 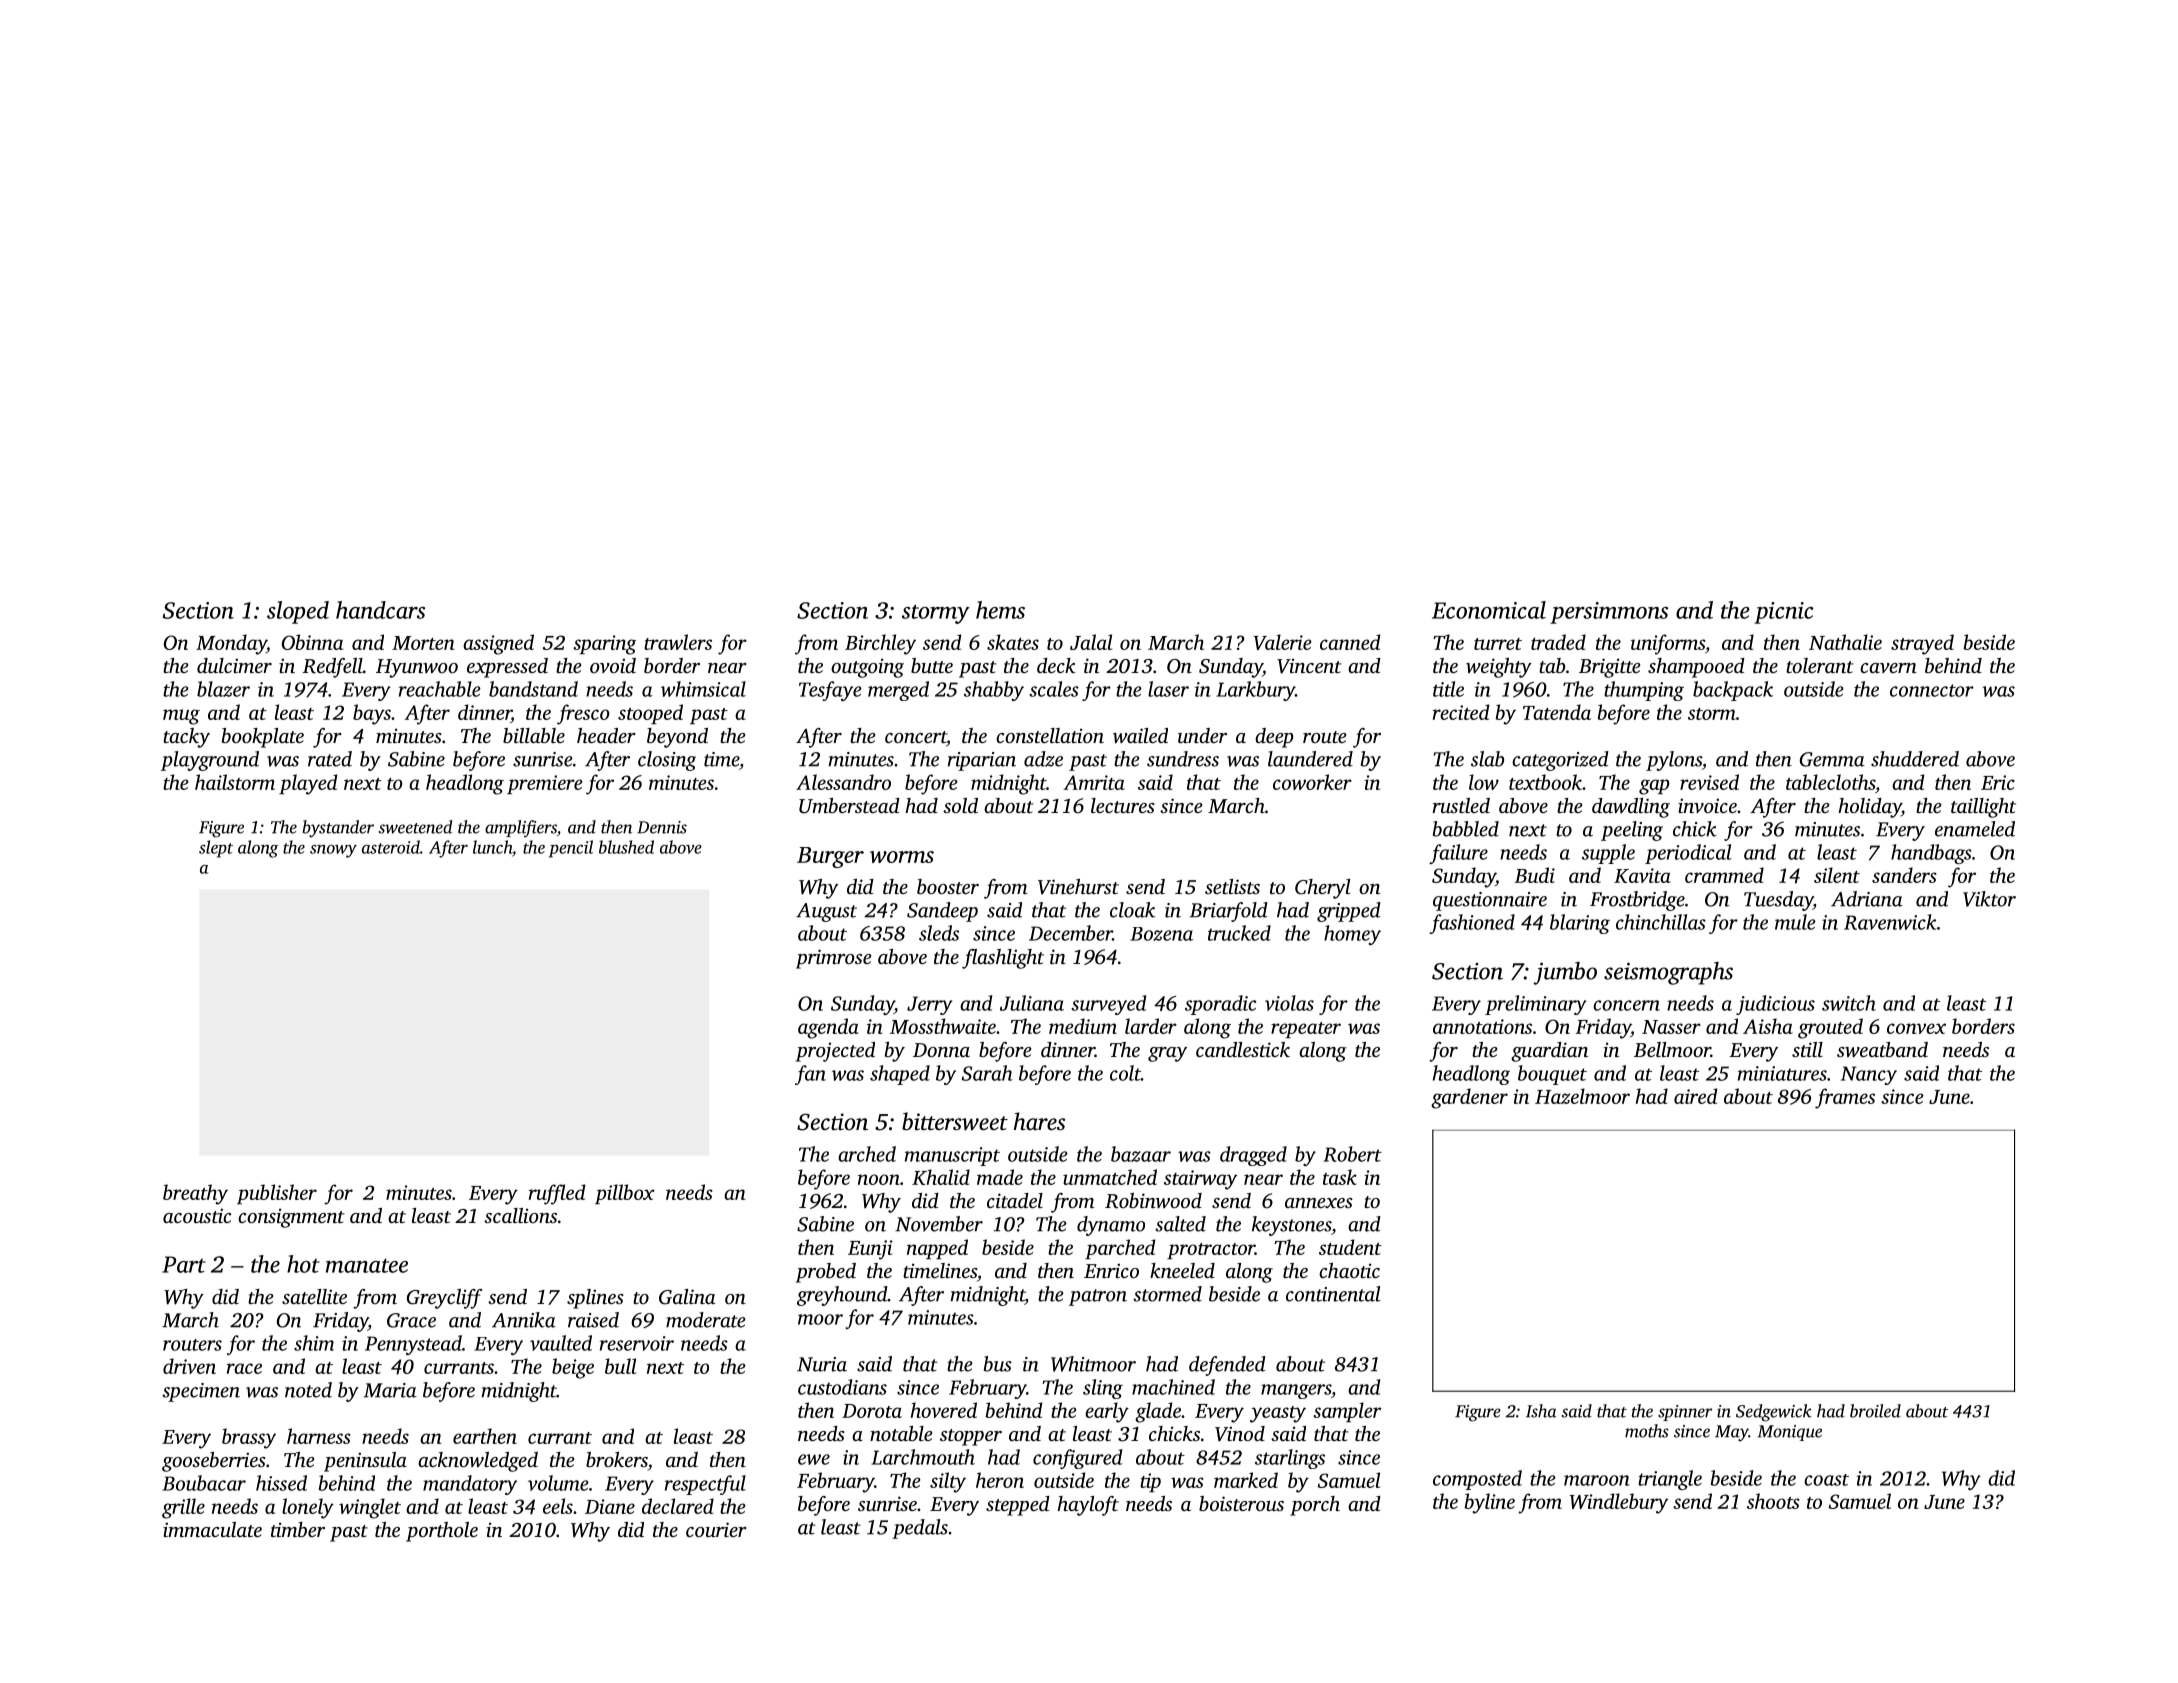 What do you see at coordinates (1322, 889) in the image?
I see `Cheryl` at bounding box center [1322, 889].
